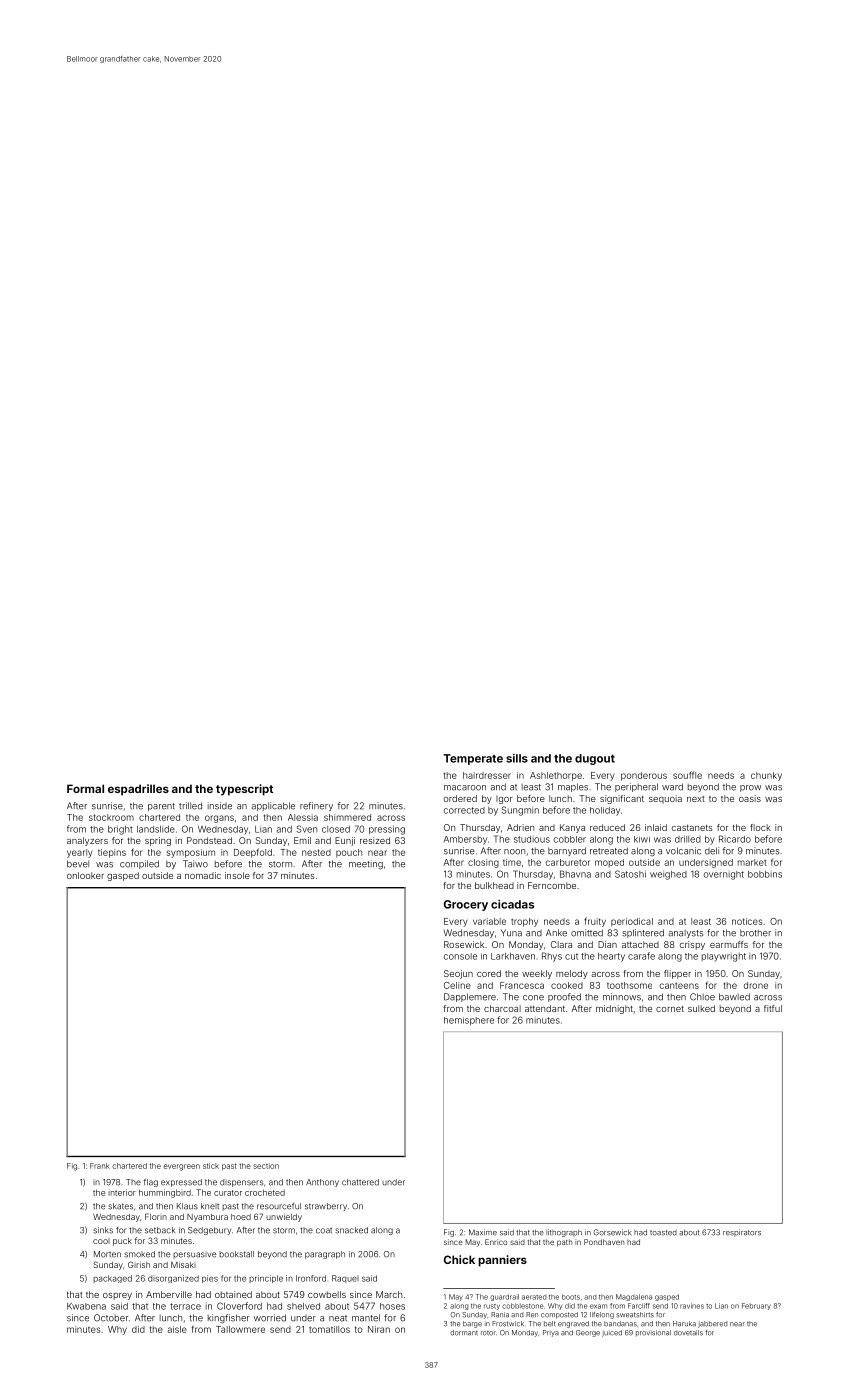 Image resolution: width=849 pixels, height=1400 pixels. What do you see at coordinates (502, 1008) in the screenshot?
I see `charcoal` at bounding box center [502, 1008].
